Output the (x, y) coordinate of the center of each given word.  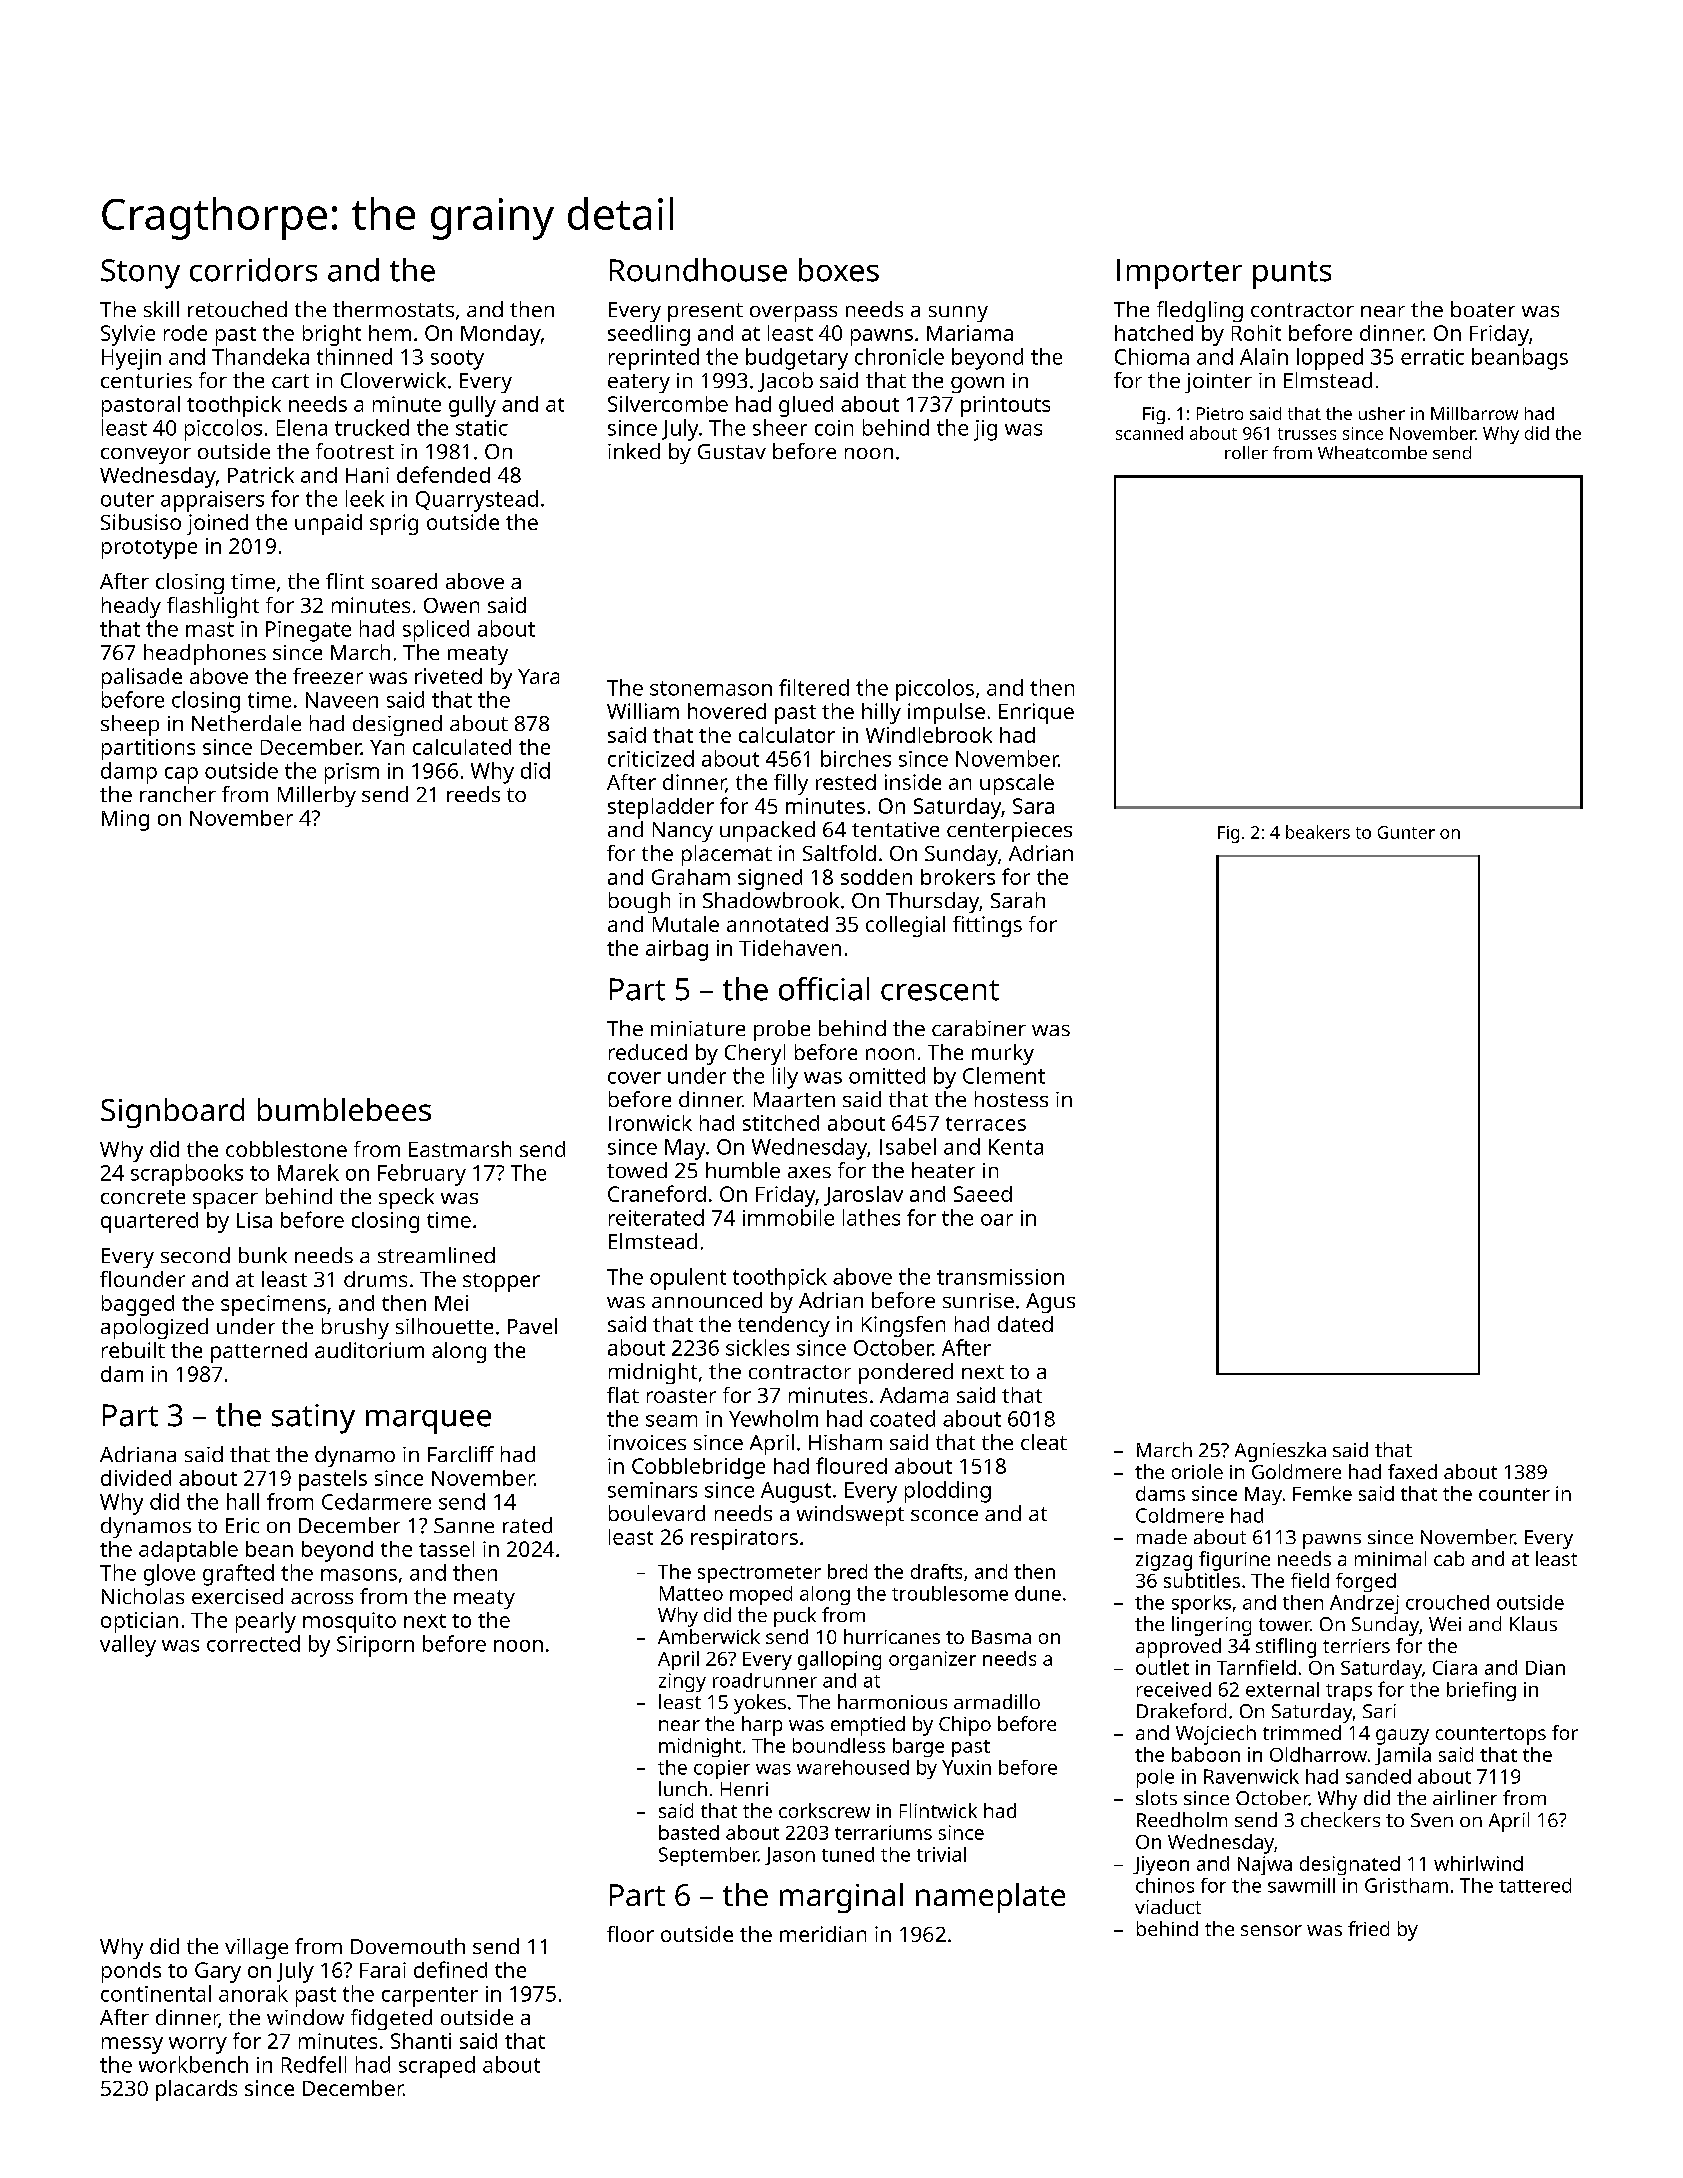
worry (198, 2045)
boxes (839, 270)
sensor (1271, 1930)
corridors (253, 270)
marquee (428, 1422)
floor (630, 1934)
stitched (781, 1123)
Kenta (1016, 1147)
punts (1292, 275)
